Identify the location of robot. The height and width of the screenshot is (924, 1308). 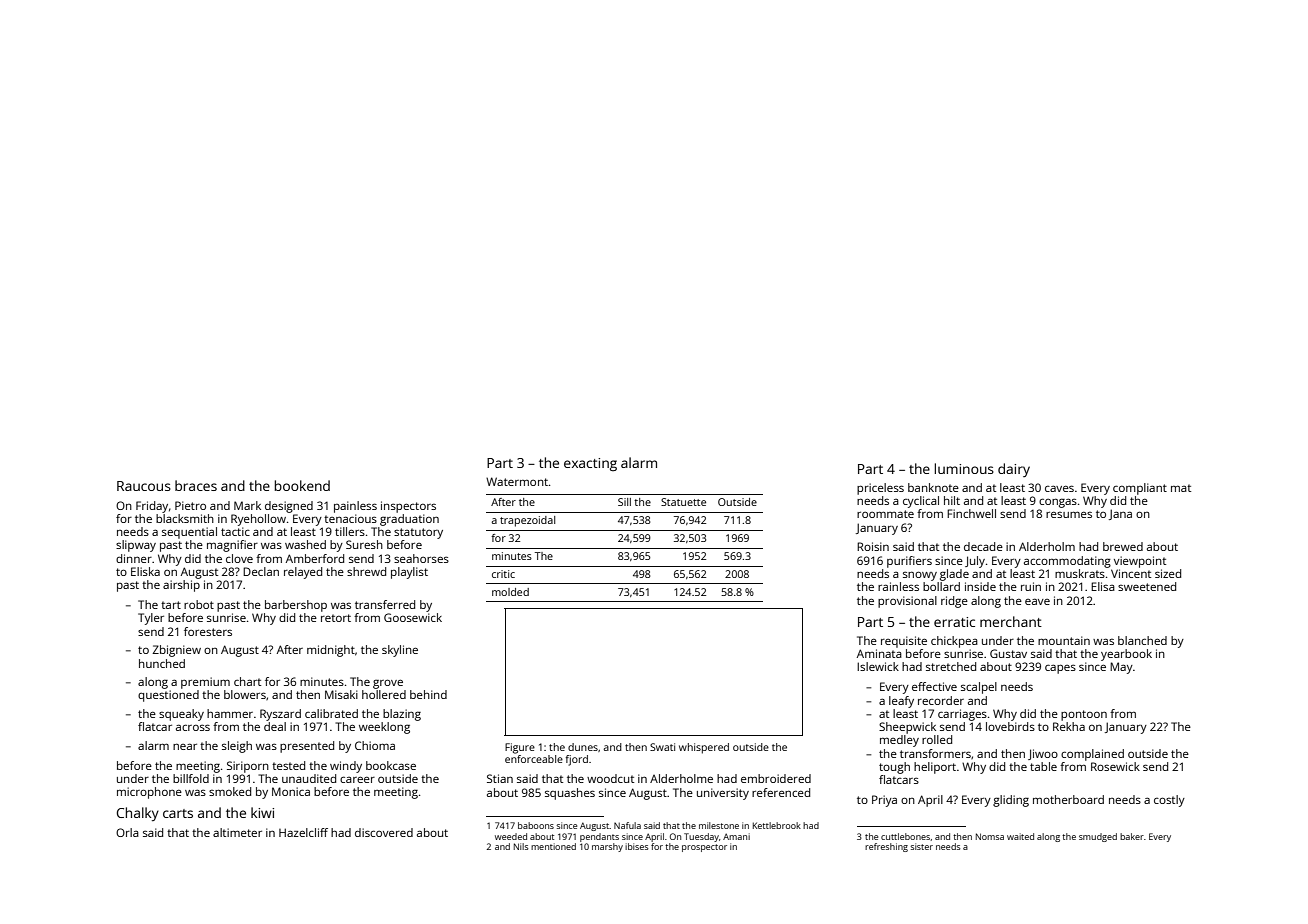
(199, 604).
